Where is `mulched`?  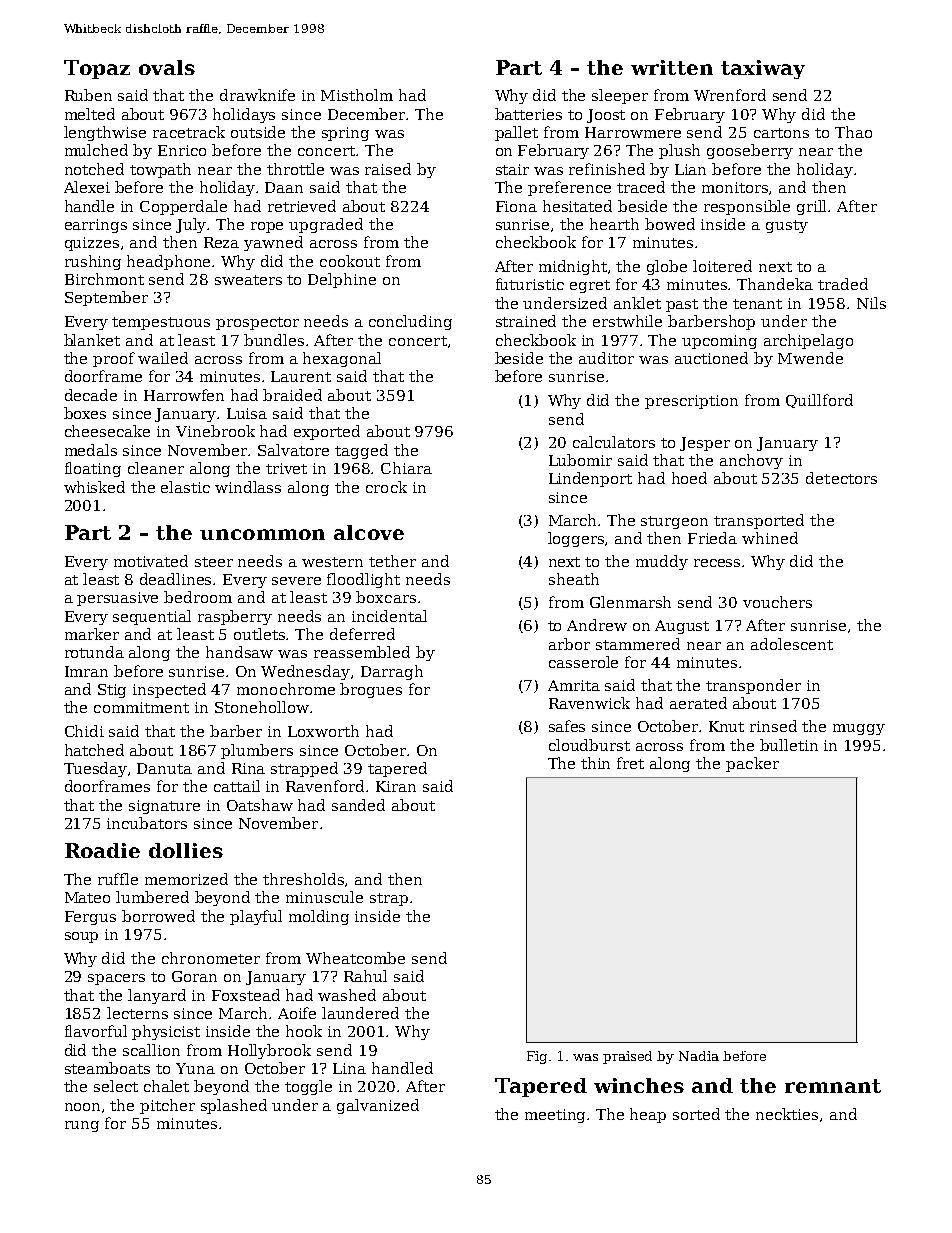
mulched is located at coordinates (96, 150).
